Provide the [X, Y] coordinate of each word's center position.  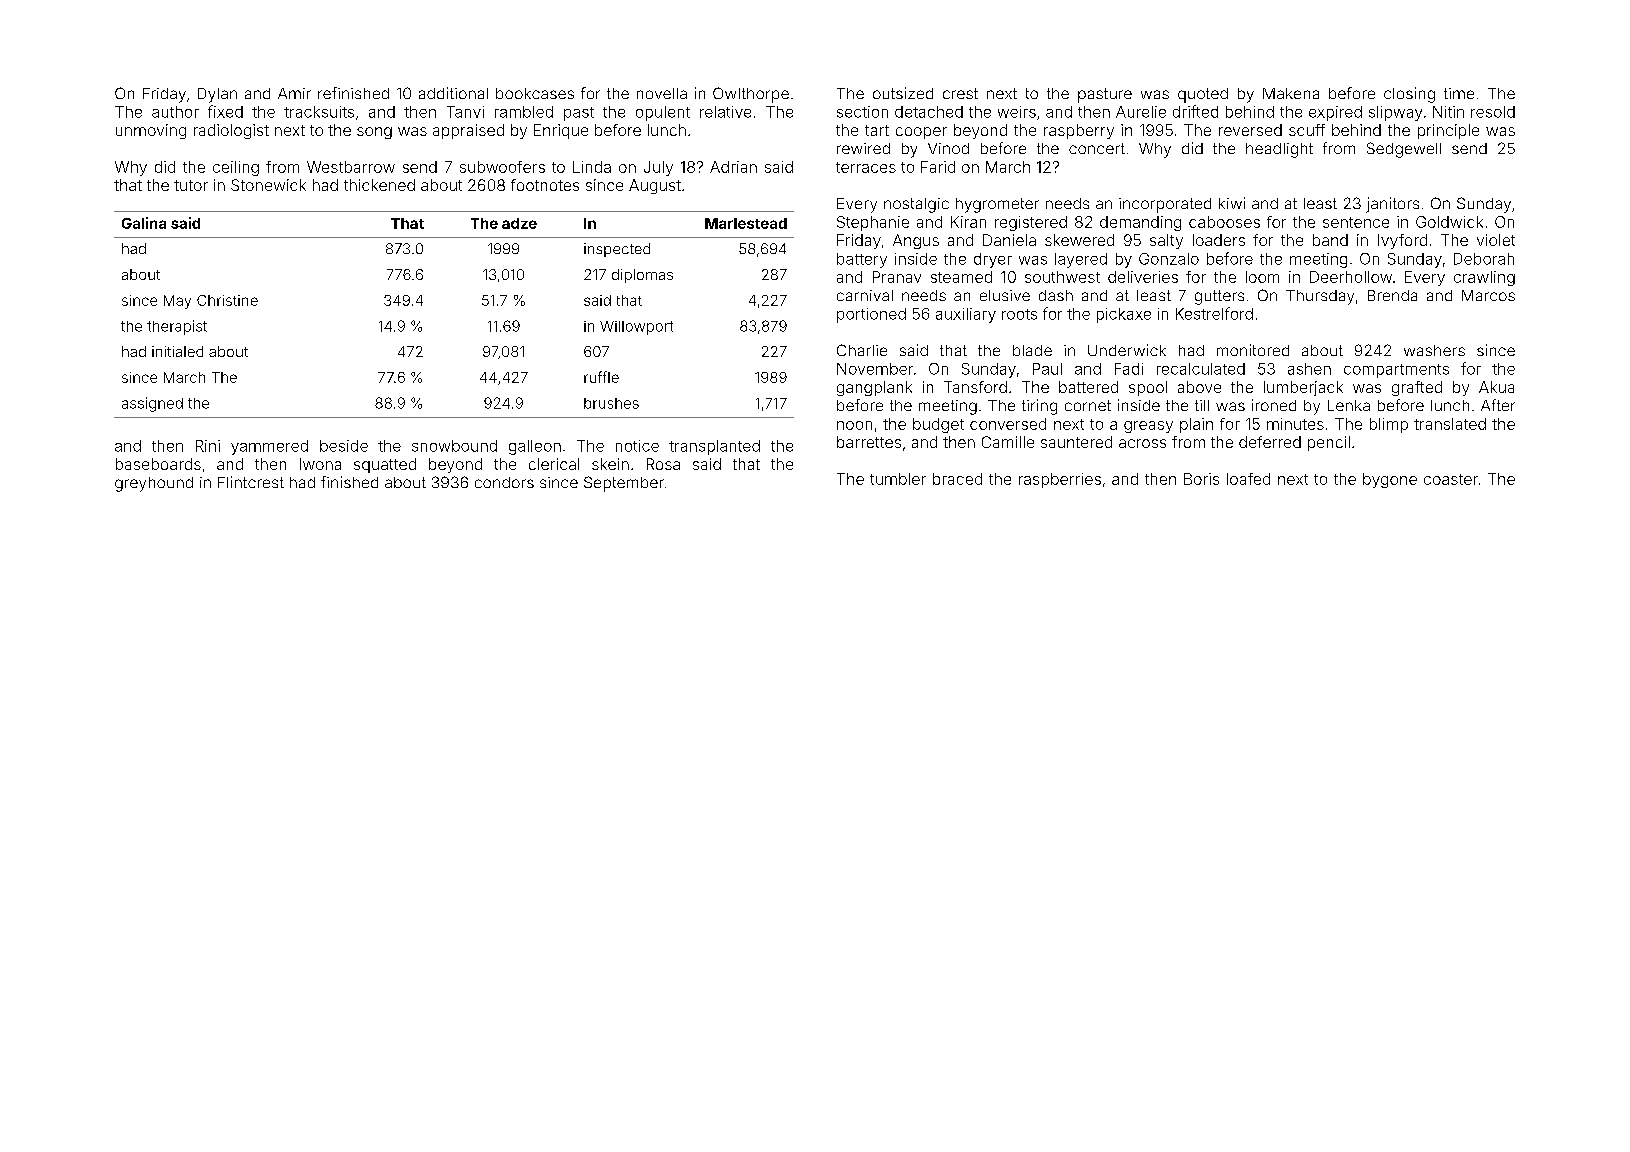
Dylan [217, 95]
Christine [227, 300]
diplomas [642, 276]
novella [662, 93]
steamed [961, 277]
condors [504, 482]
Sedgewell [1404, 150]
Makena [1291, 93]
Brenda [1392, 295]
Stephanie [873, 223]
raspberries [1060, 480]
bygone [1390, 480]
